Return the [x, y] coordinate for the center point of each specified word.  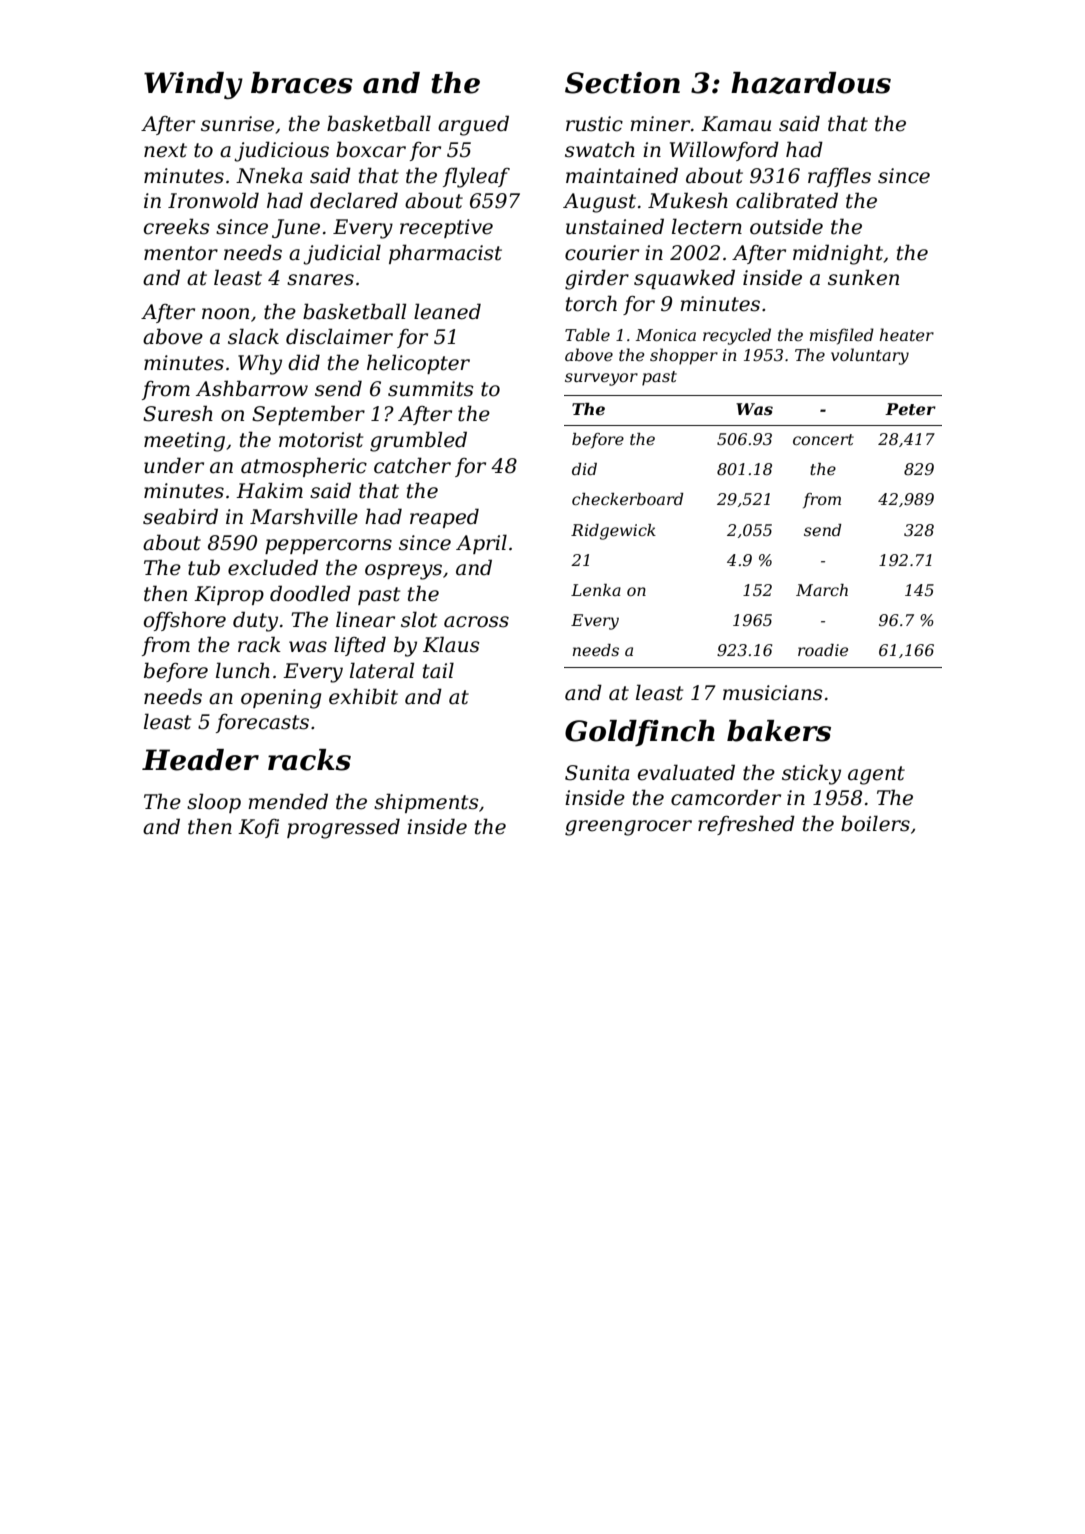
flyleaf [476, 177]
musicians [773, 693]
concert [823, 439]
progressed [343, 828]
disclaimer [339, 336]
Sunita [597, 773]
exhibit [363, 696]
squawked [684, 279]
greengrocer [628, 828]
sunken [863, 277]
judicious [281, 151]
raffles [839, 177]
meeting [184, 442]
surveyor [601, 379]
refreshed [746, 825]
